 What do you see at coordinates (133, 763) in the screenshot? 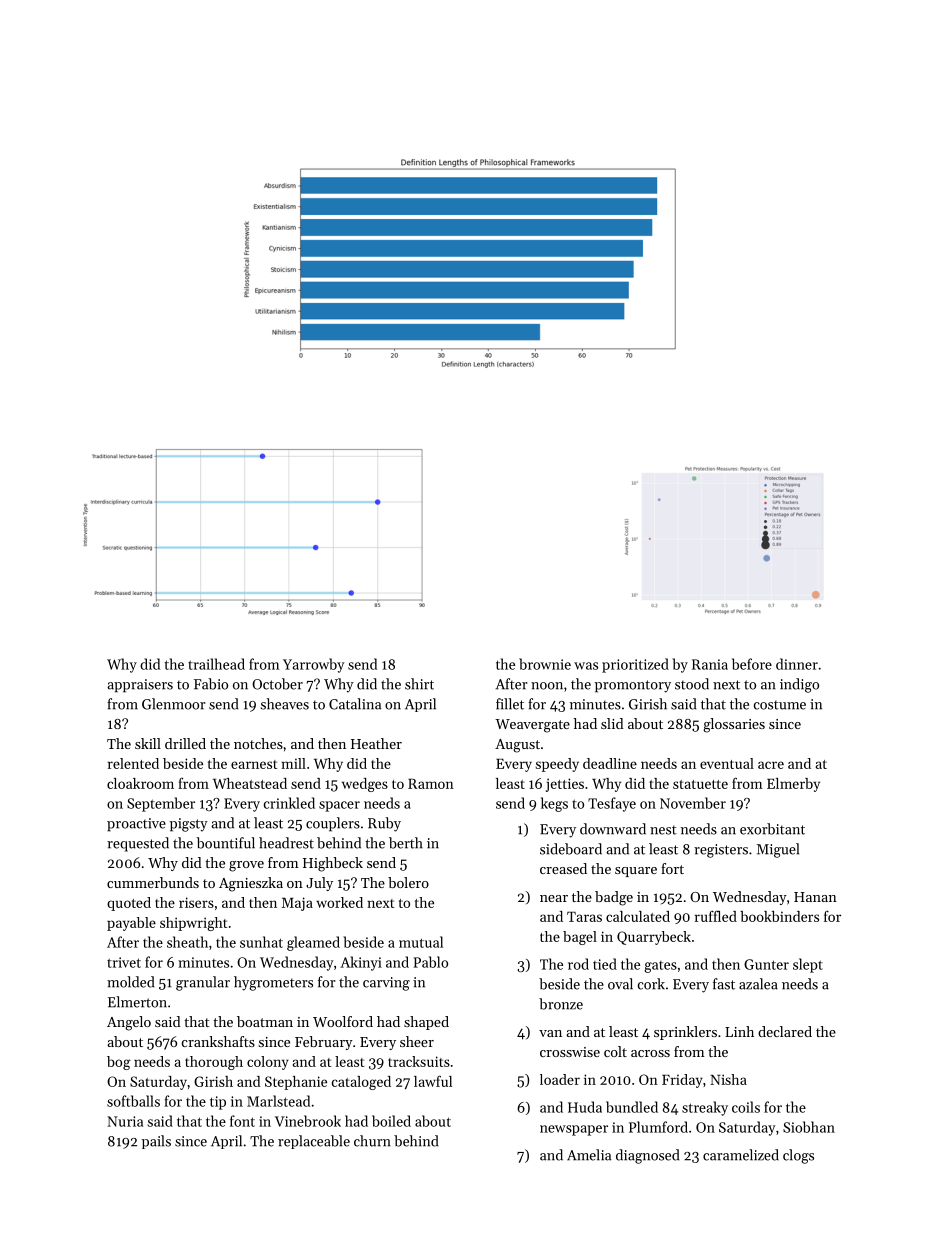
I see `relented` at bounding box center [133, 763].
